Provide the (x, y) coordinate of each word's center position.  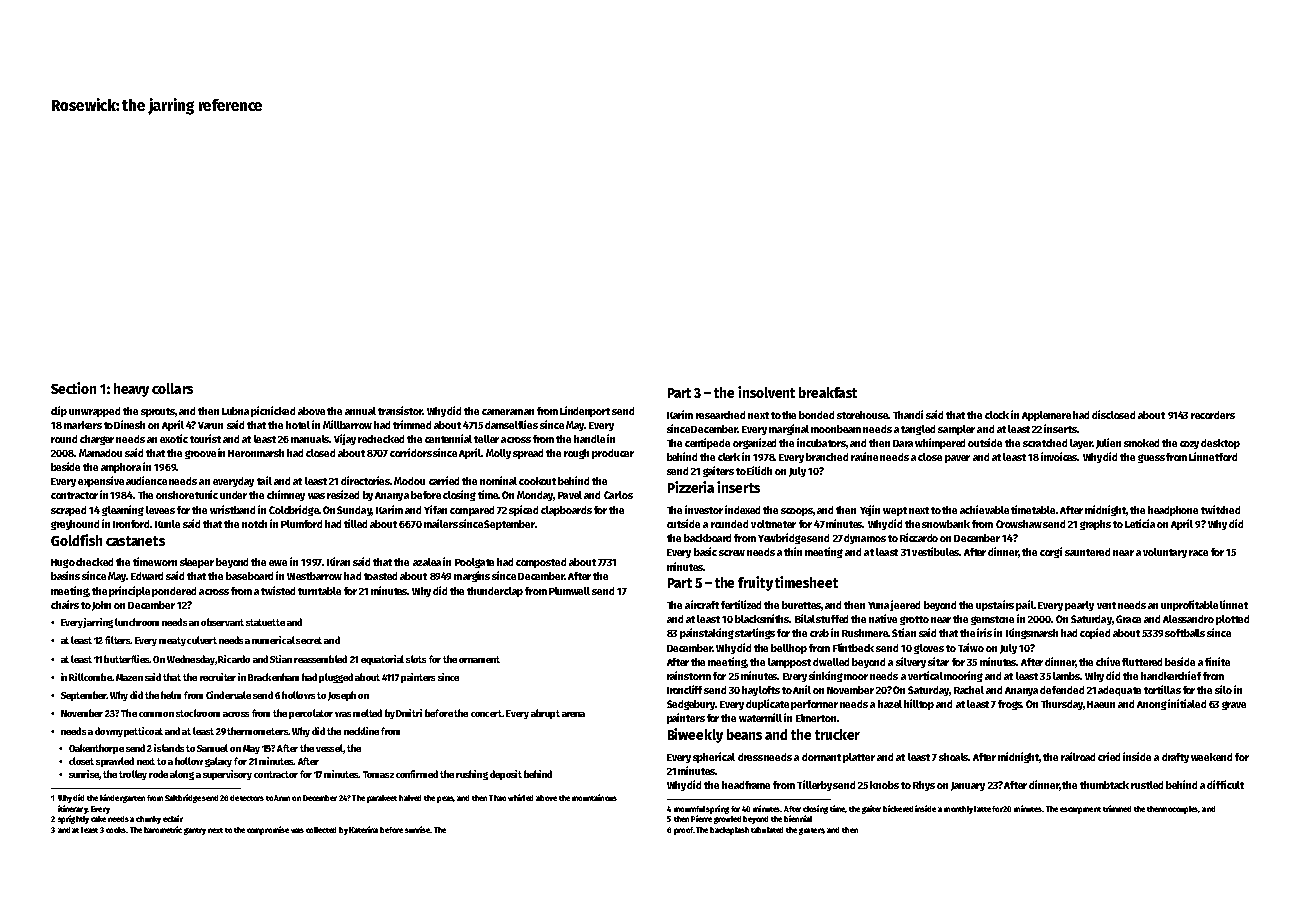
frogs (1010, 705)
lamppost (789, 663)
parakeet (382, 799)
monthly (958, 810)
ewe (278, 563)
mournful (689, 809)
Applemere (1046, 416)
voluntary (1165, 553)
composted (541, 563)
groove (200, 454)
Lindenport (585, 411)
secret (309, 640)
